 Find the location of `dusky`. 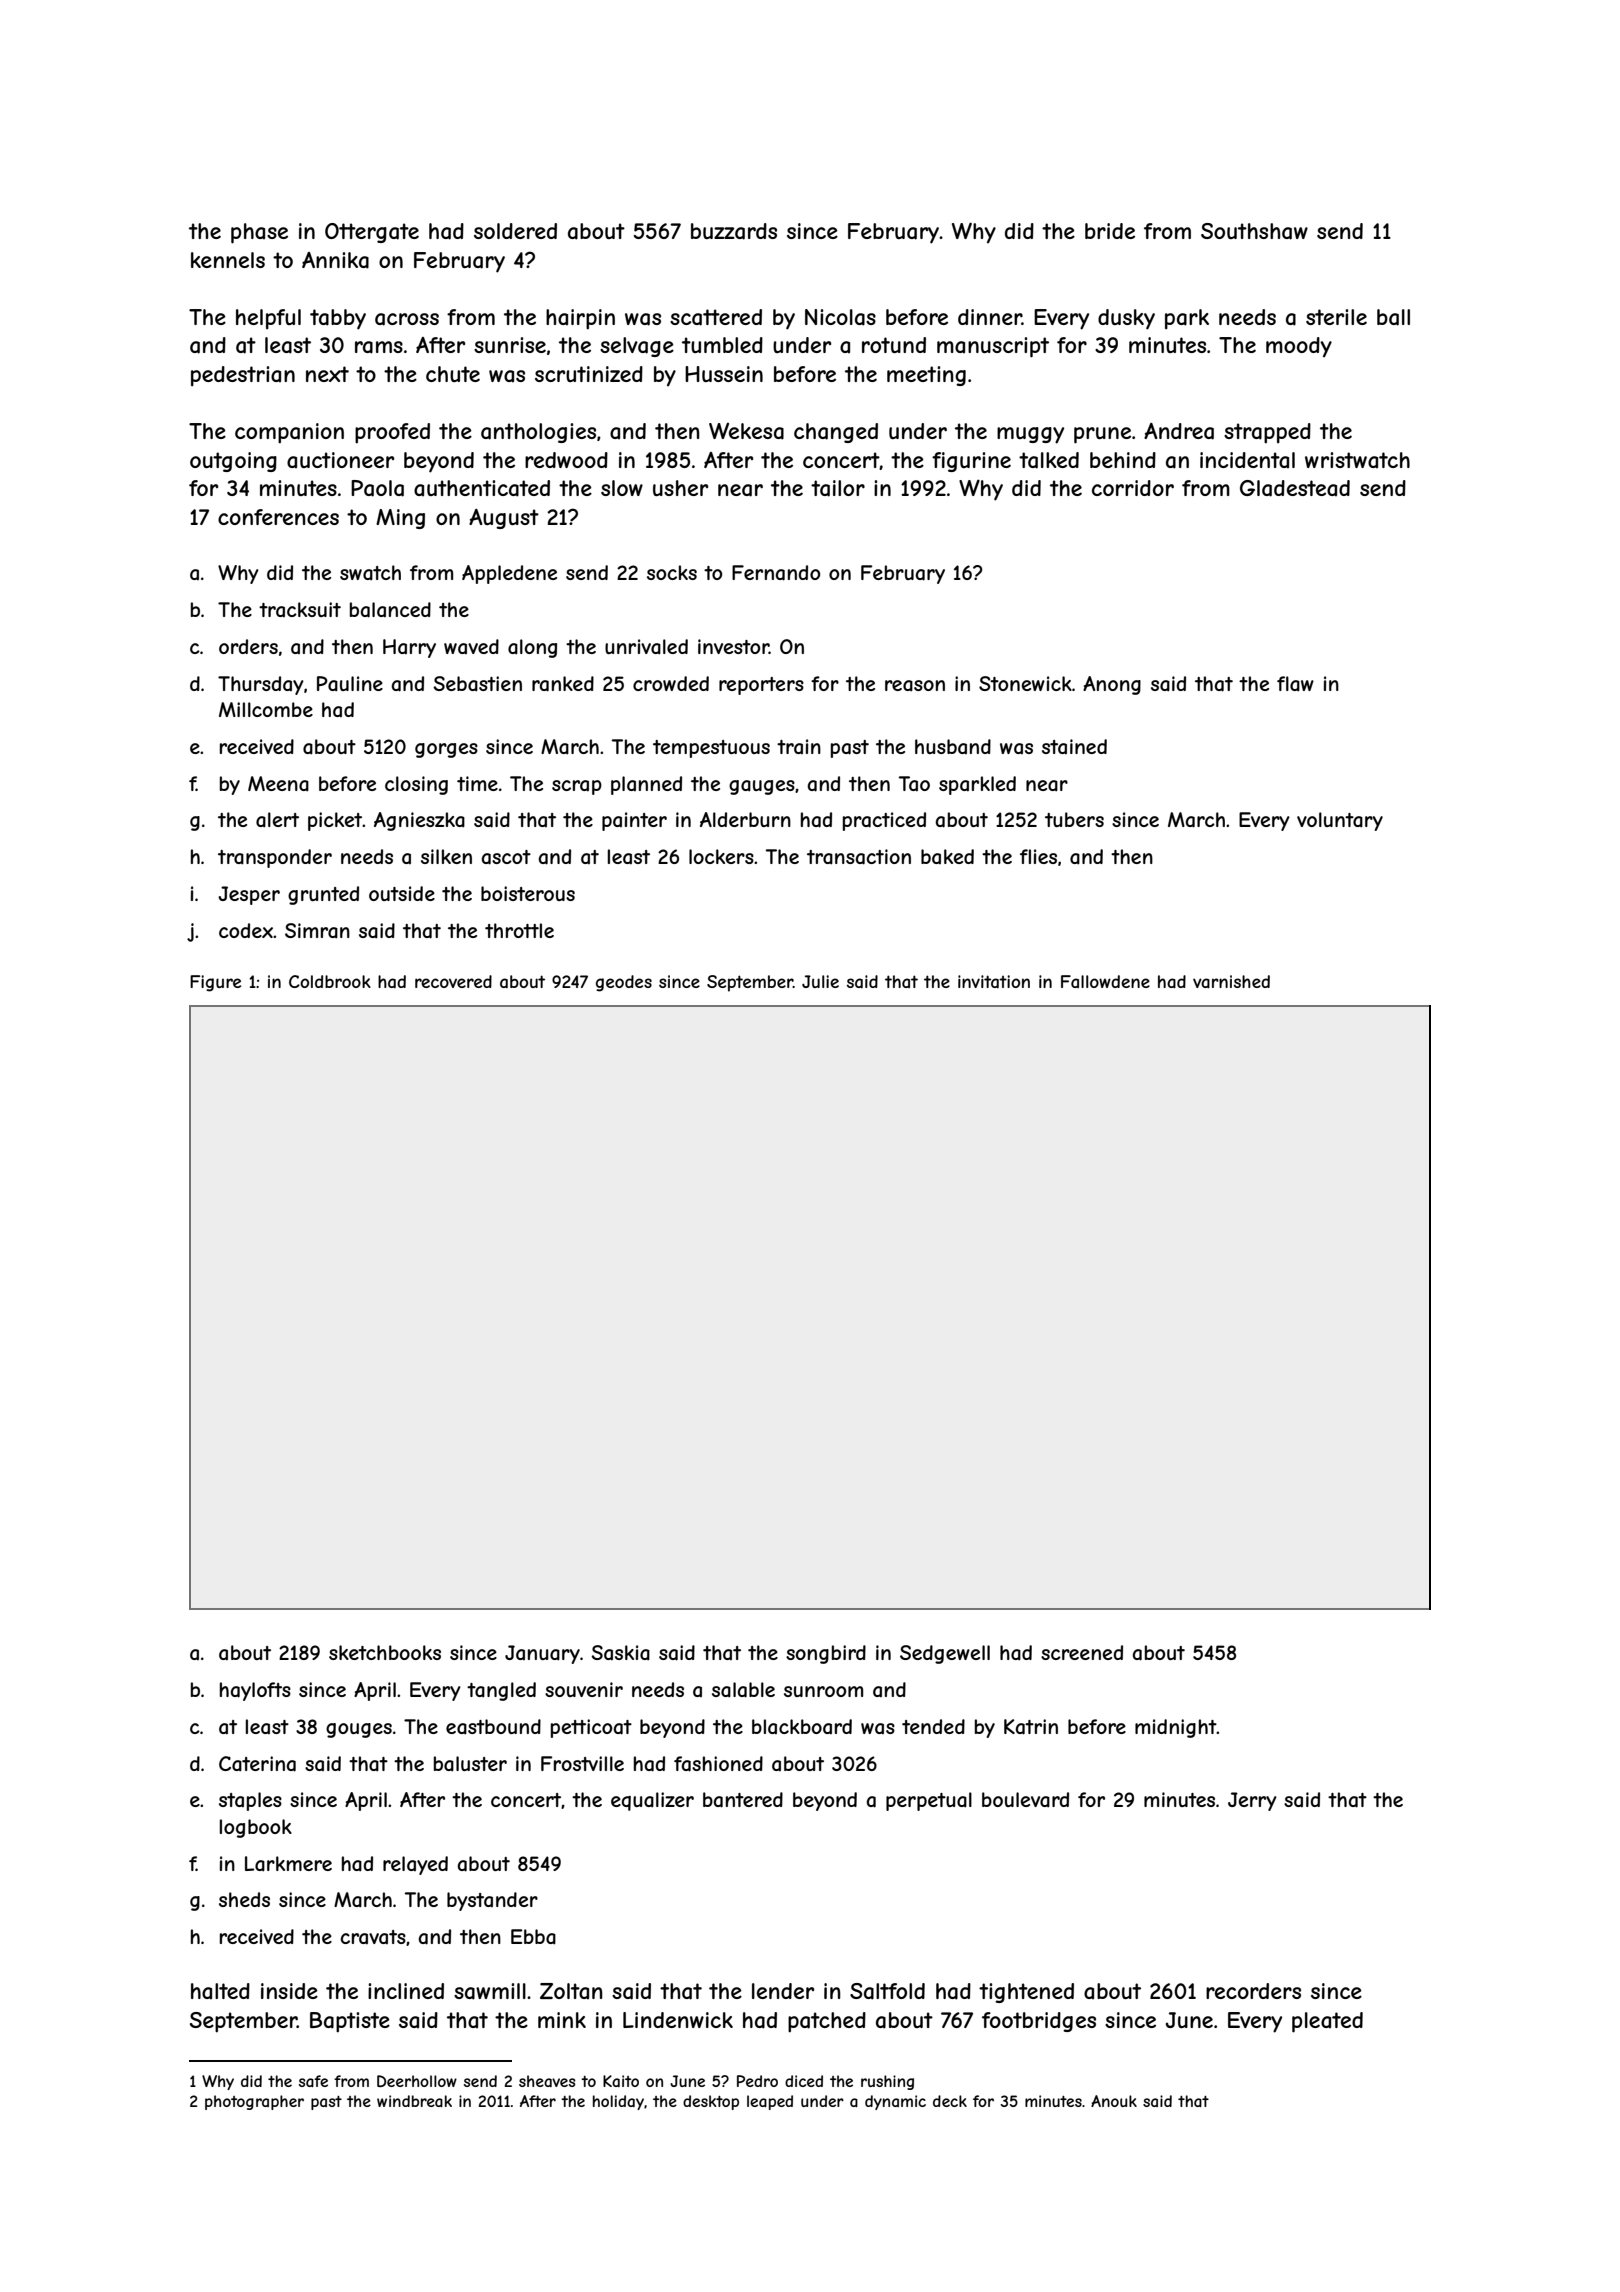

dusky is located at coordinates (1126, 319).
